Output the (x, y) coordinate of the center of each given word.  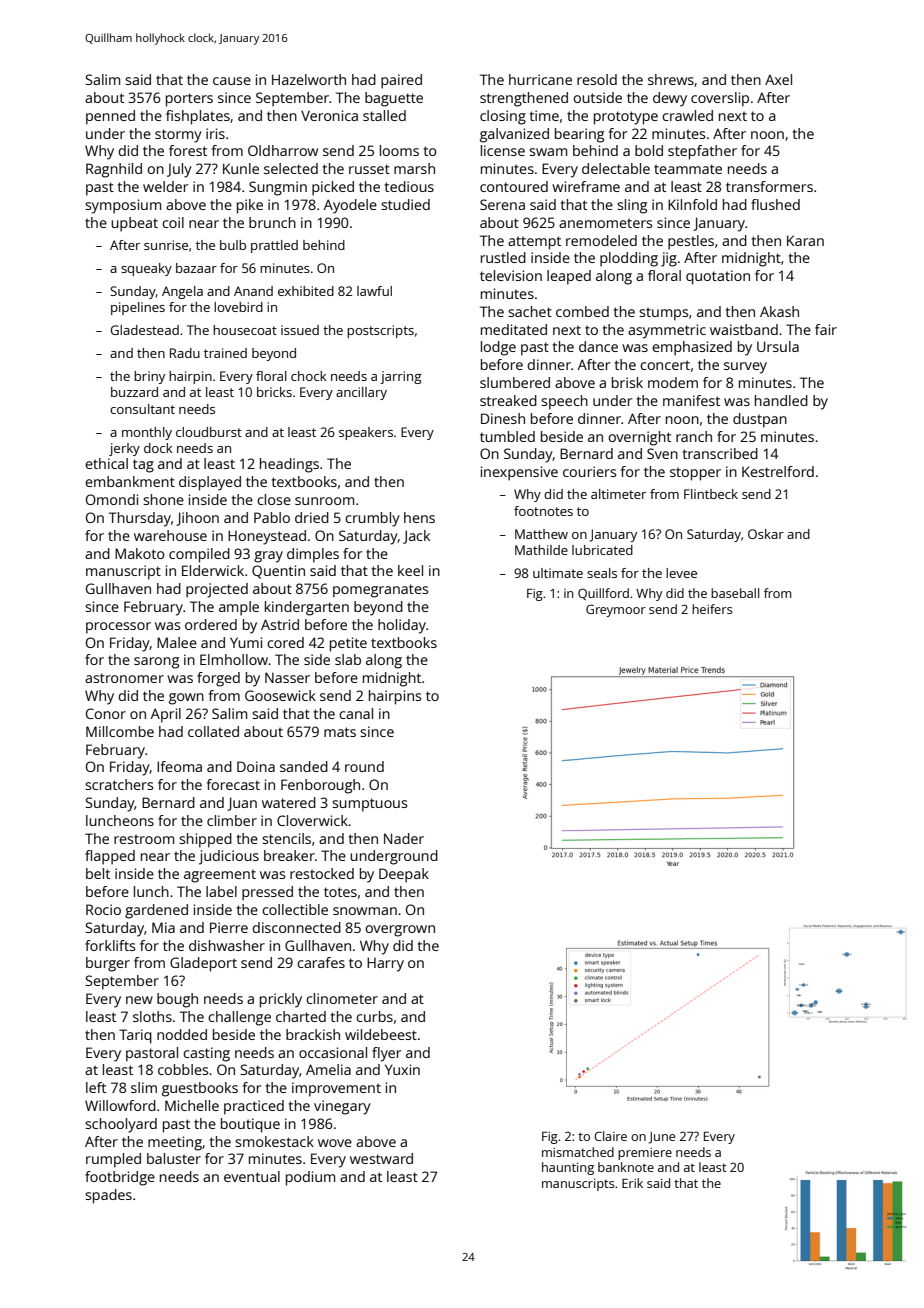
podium (310, 1178)
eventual (252, 1176)
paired (401, 81)
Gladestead (144, 330)
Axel (778, 79)
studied (405, 204)
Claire (610, 1136)
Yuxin (402, 1069)
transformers (769, 186)
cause (232, 81)
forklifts (110, 945)
